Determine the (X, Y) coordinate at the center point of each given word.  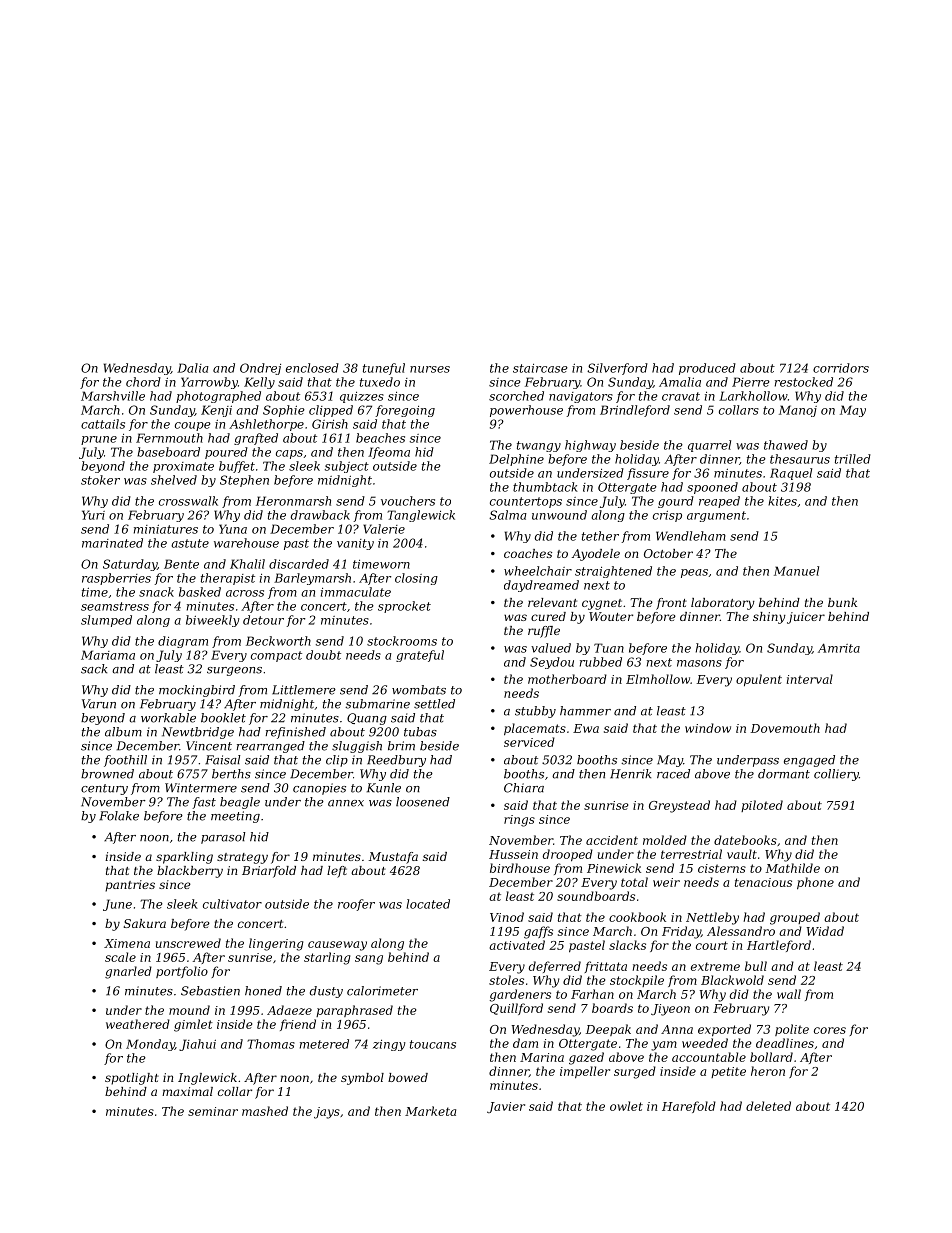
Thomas (271, 1044)
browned (107, 774)
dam (525, 1043)
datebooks (745, 840)
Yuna (233, 529)
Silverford (617, 369)
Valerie (384, 529)
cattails (103, 424)
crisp (667, 516)
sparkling (184, 858)
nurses (430, 369)
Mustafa (393, 858)
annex (346, 803)
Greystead (679, 806)
